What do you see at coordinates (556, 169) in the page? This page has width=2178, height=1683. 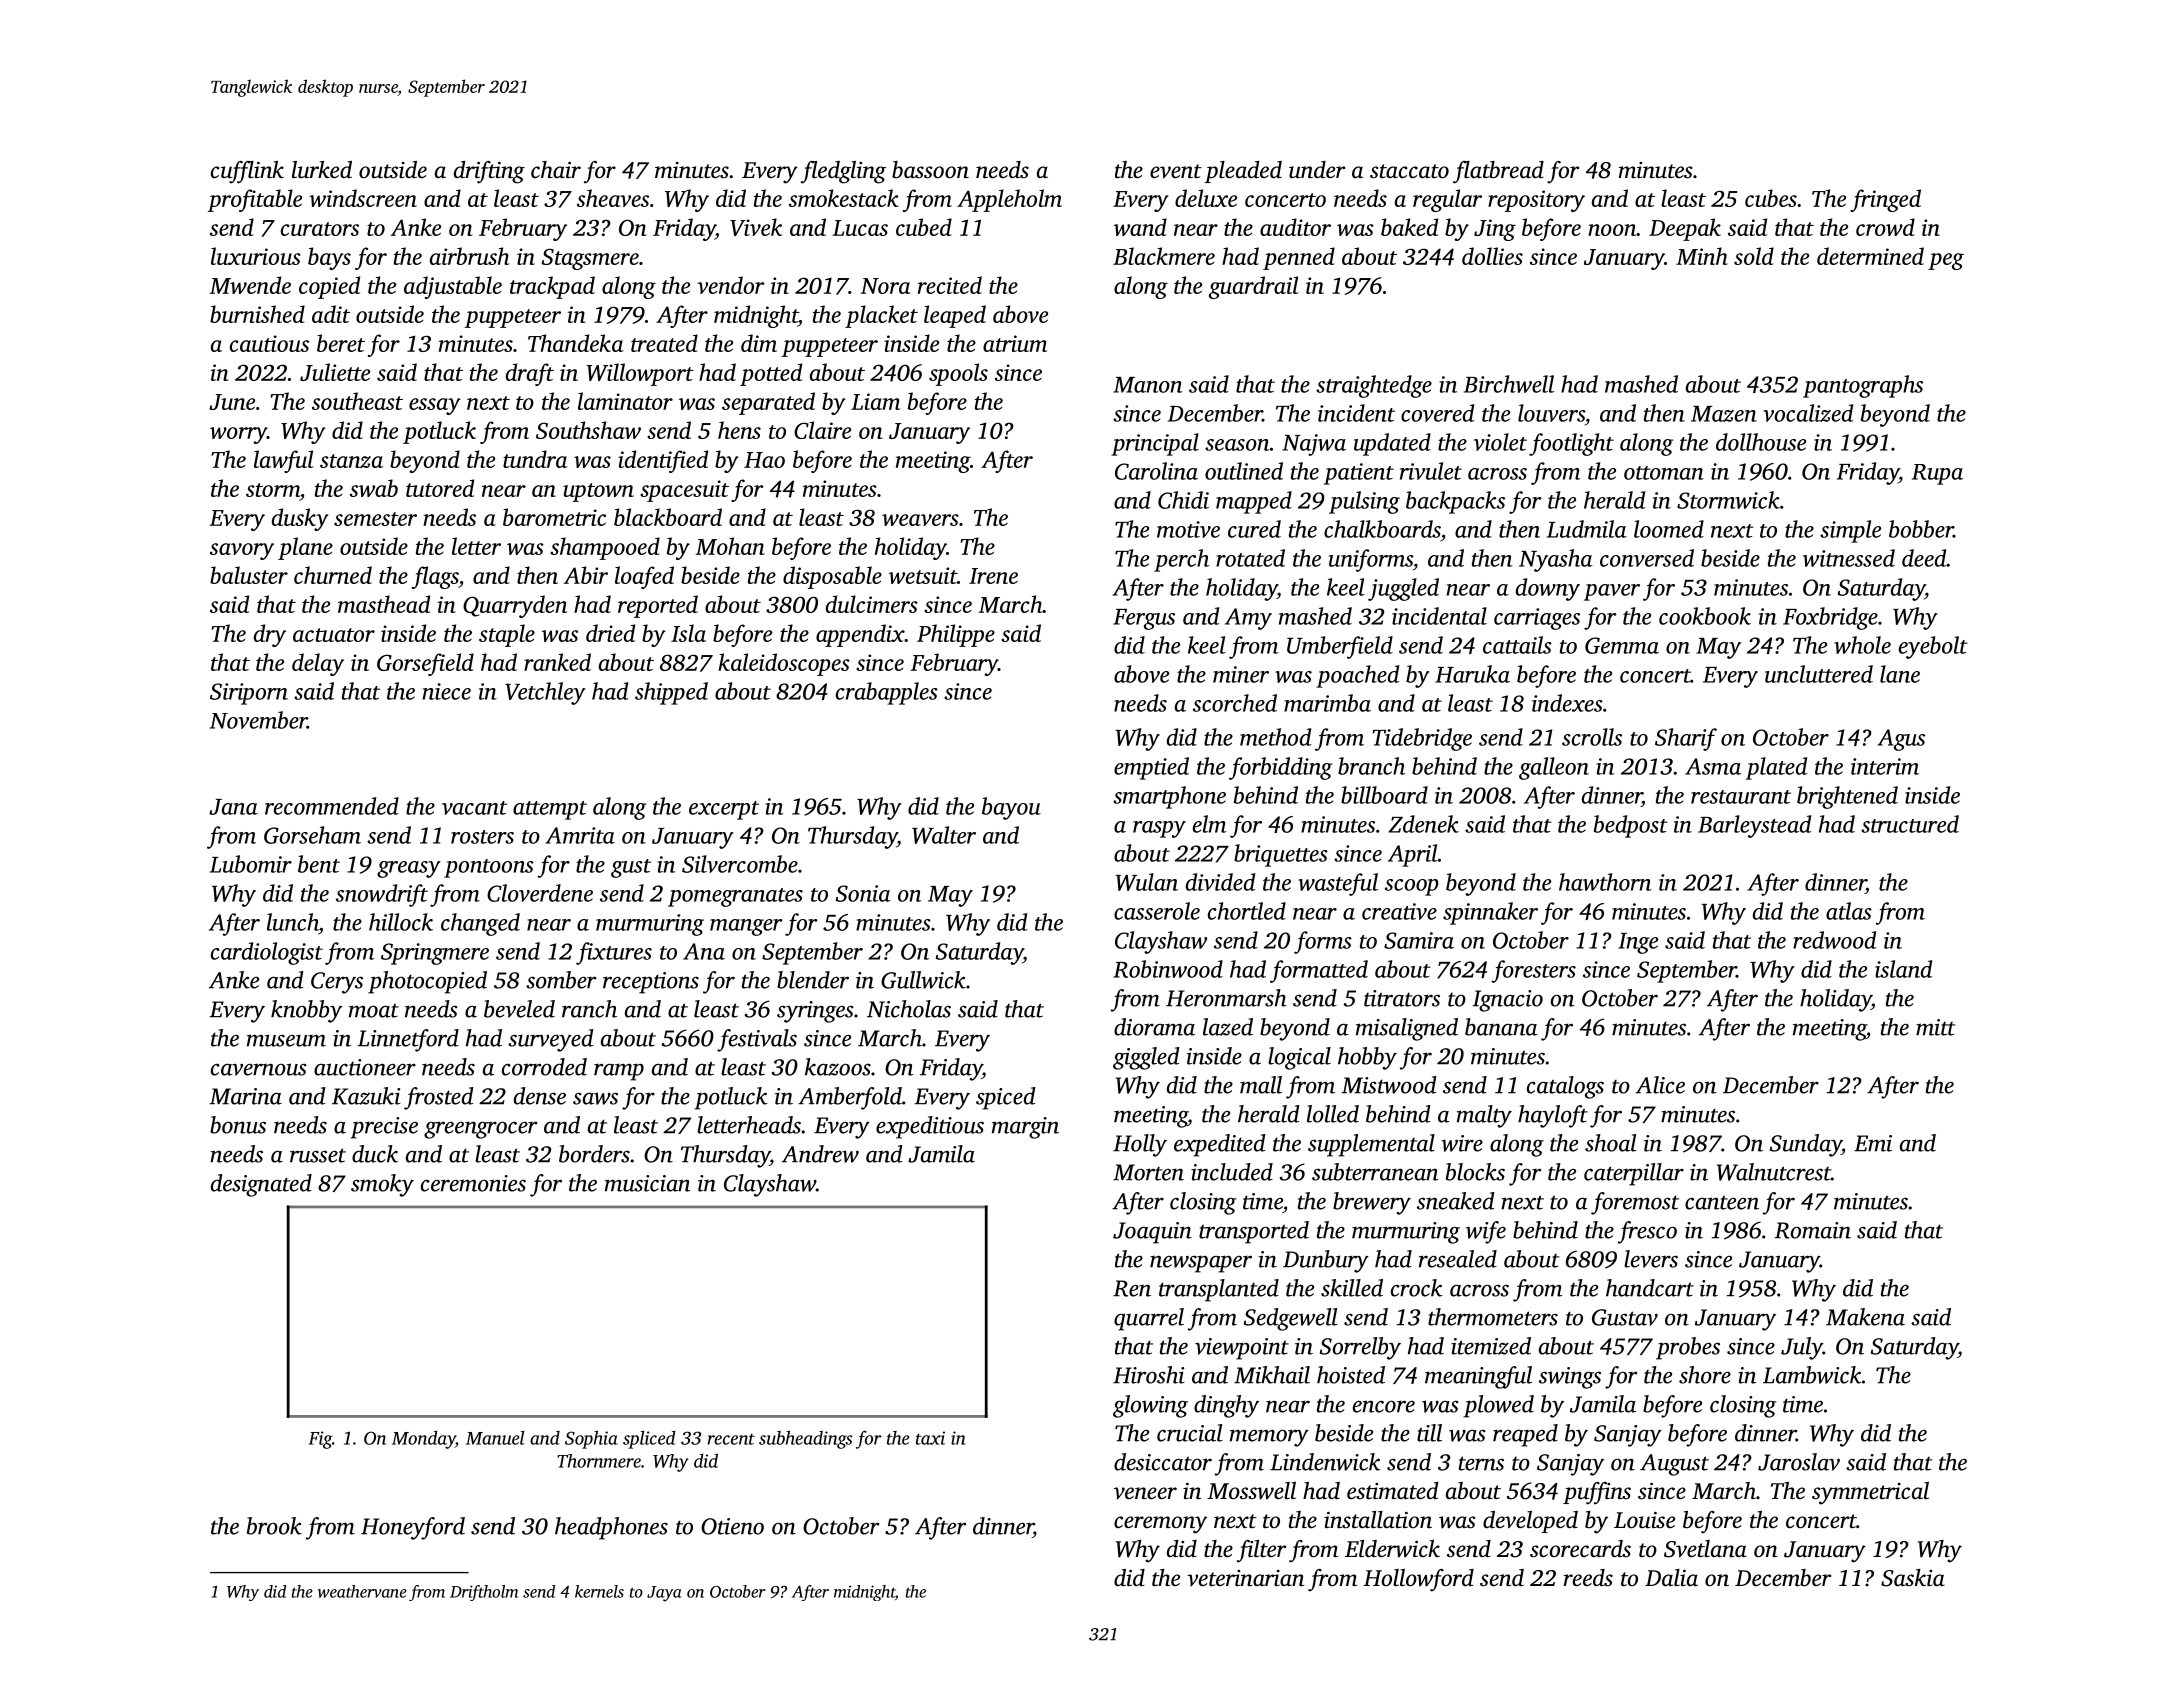 I see `chair` at bounding box center [556, 169].
